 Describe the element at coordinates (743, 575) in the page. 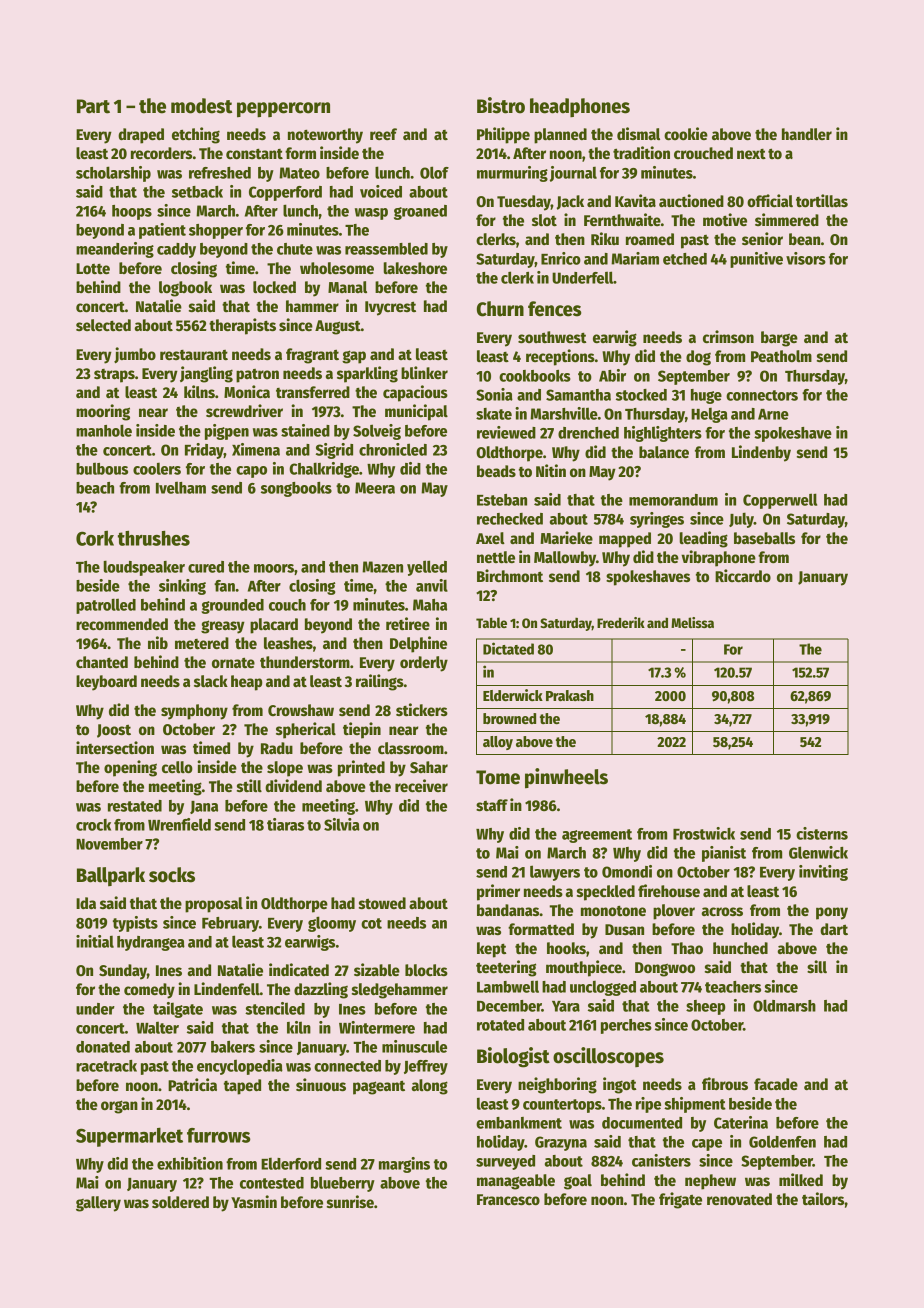

I see `Riccardo` at that location.
